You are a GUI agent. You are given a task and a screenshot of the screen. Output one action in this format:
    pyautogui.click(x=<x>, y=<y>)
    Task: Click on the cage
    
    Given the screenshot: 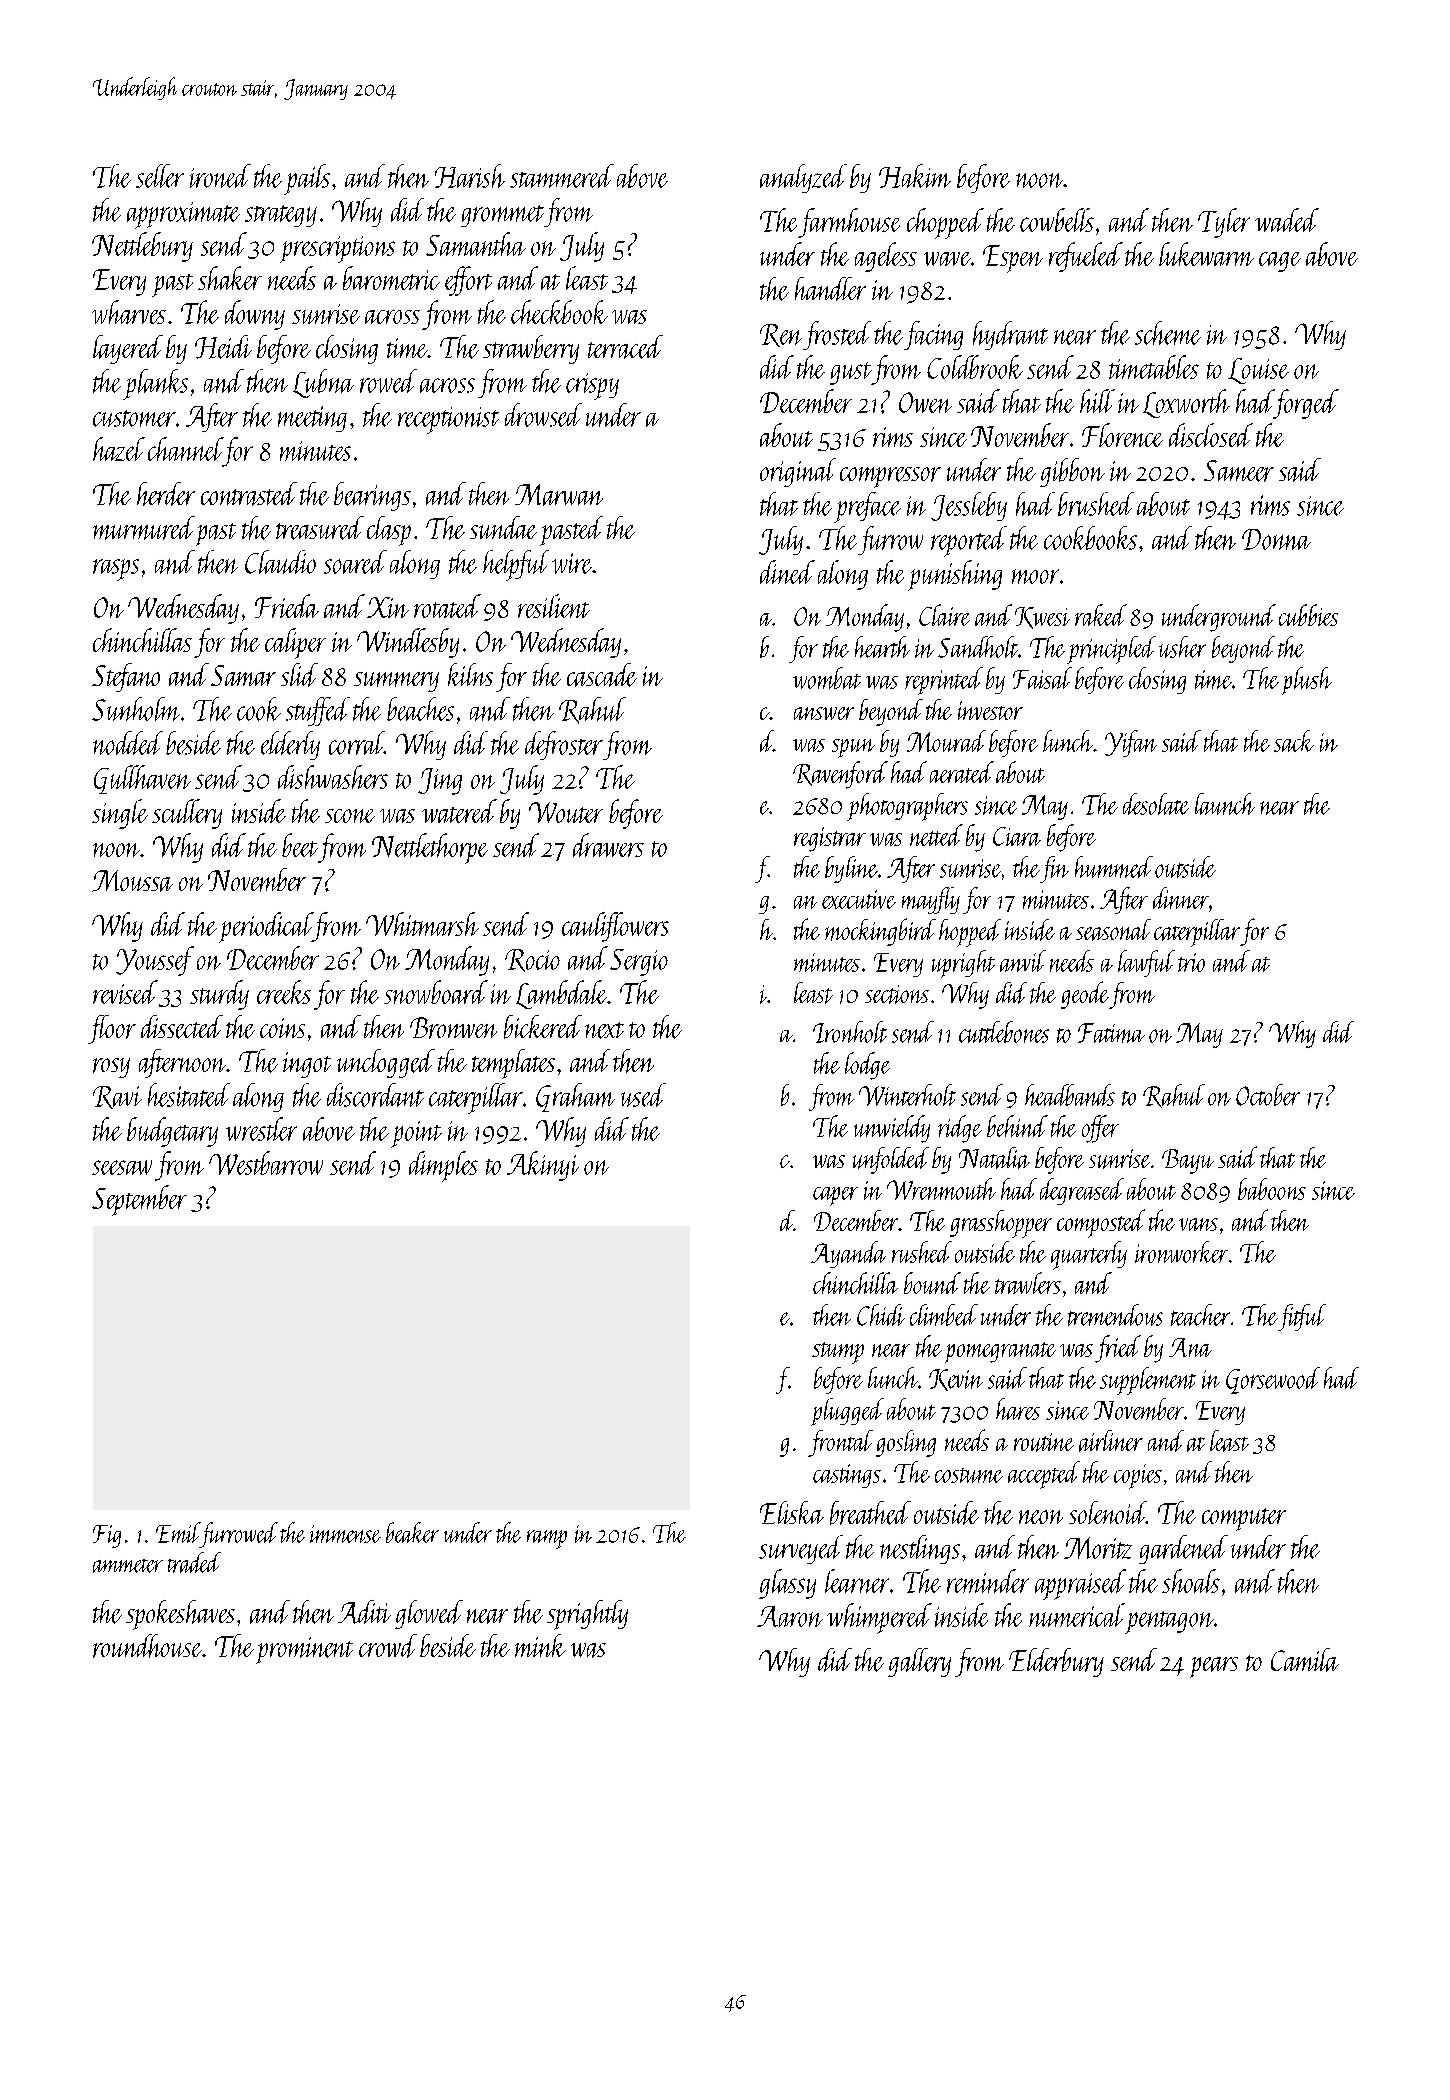 What is the action you would take?
    pyautogui.click(x=1280, y=262)
